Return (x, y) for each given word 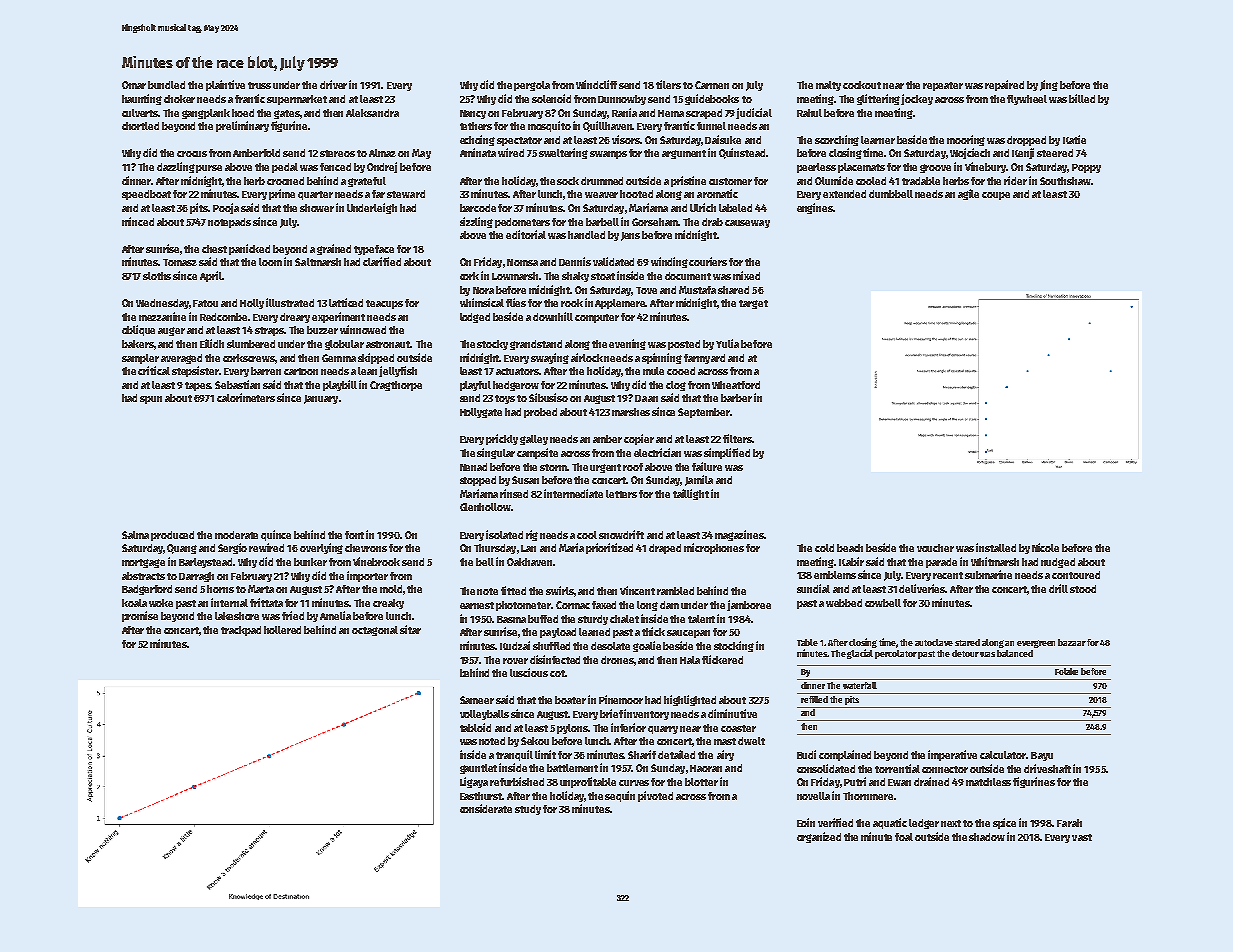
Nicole (1045, 547)
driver (333, 84)
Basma (511, 619)
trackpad (241, 631)
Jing (1049, 85)
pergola (532, 86)
